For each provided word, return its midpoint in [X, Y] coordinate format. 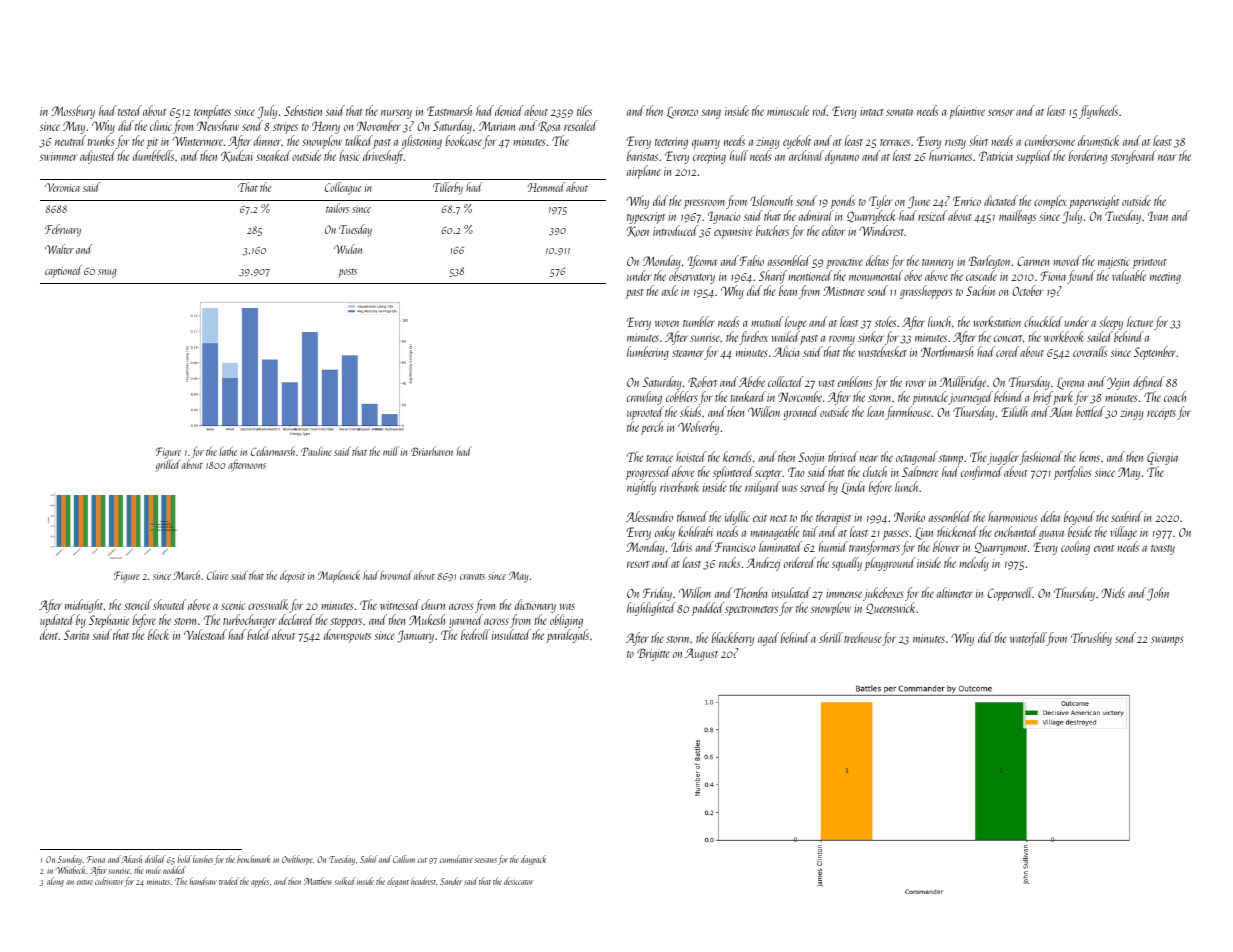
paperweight [1094, 202]
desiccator [518, 881]
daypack [533, 860]
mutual [767, 321]
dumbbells [153, 155]
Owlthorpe [297, 860]
